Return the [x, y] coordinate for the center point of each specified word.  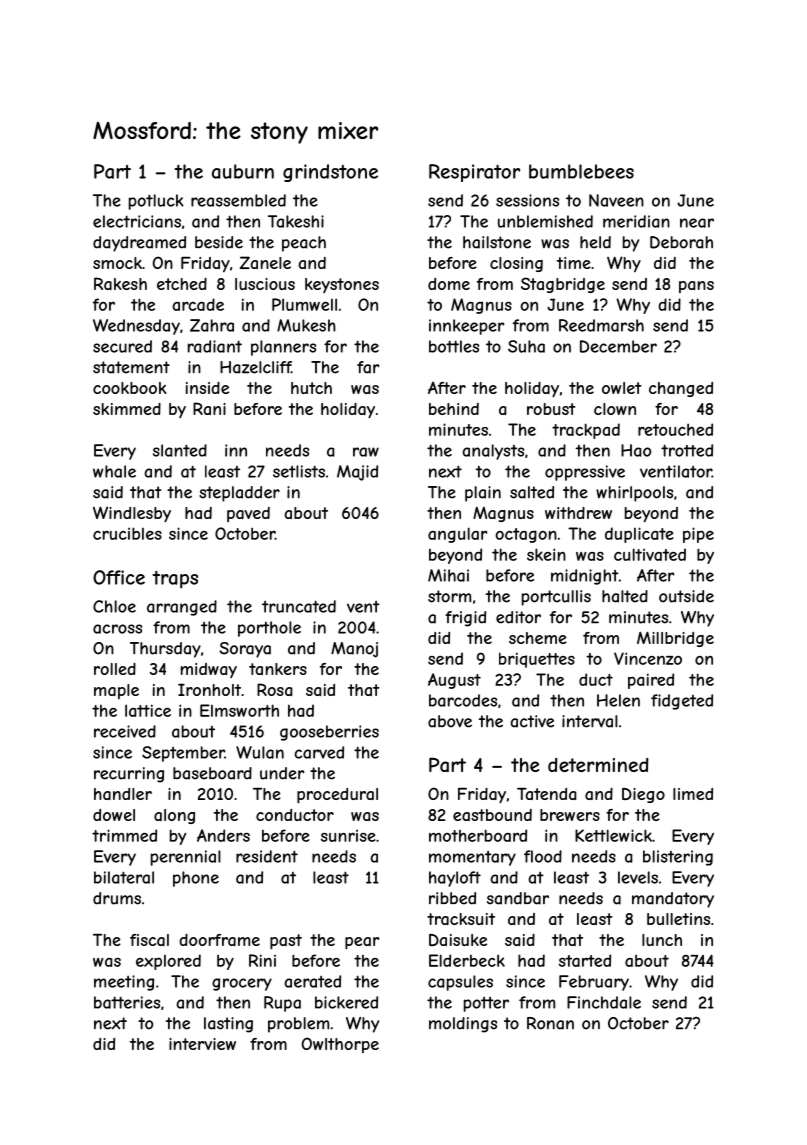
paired [651, 681]
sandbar [518, 898]
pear [362, 943]
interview [202, 1044]
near [697, 223]
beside [219, 242]
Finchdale [604, 1002]
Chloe [114, 606]
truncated [299, 606]
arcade [198, 304]
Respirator [474, 173]
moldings [463, 1025]
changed [681, 389]
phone [196, 879]
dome [449, 284]
